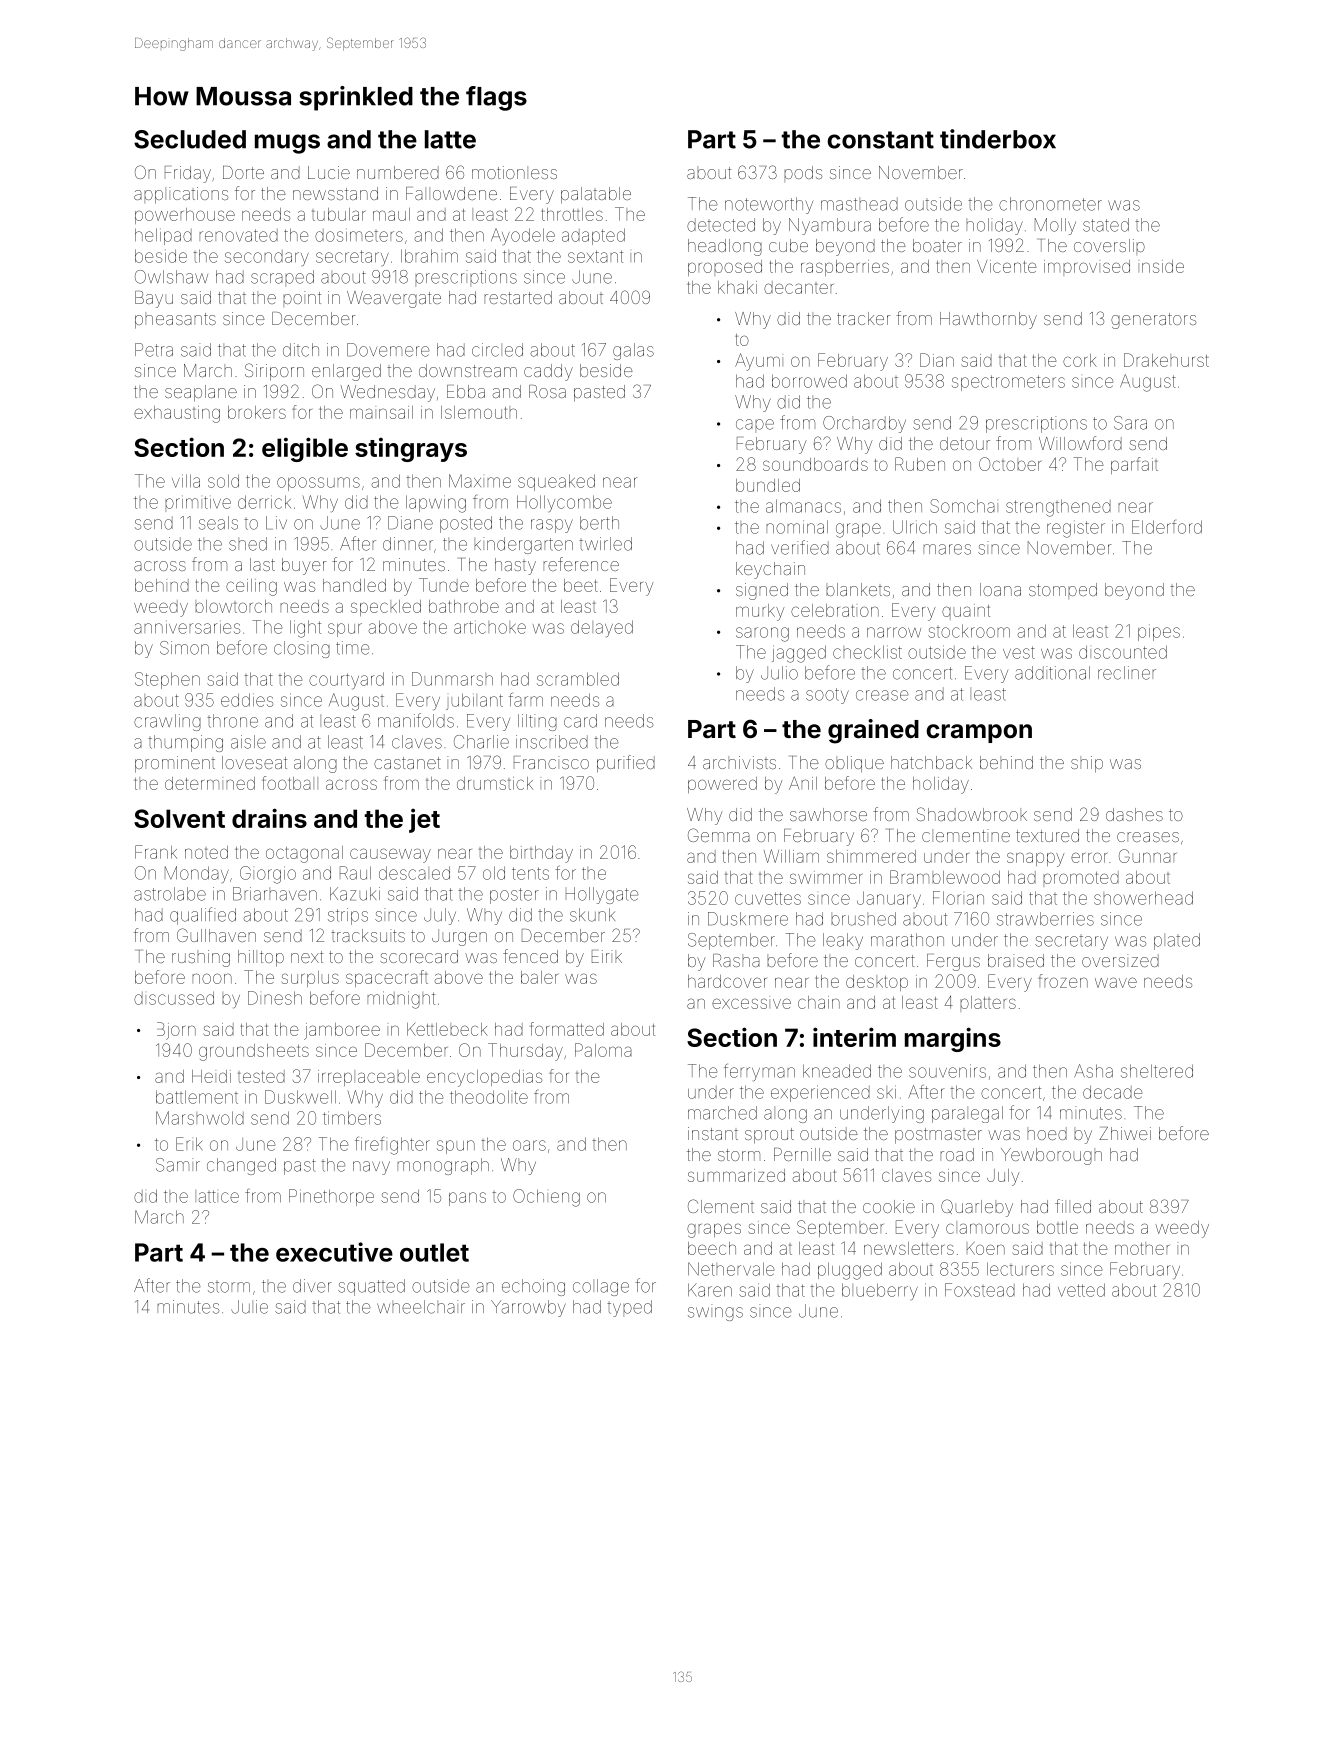 This page has width=1344, height=1740. I want to click on signed, so click(762, 591).
